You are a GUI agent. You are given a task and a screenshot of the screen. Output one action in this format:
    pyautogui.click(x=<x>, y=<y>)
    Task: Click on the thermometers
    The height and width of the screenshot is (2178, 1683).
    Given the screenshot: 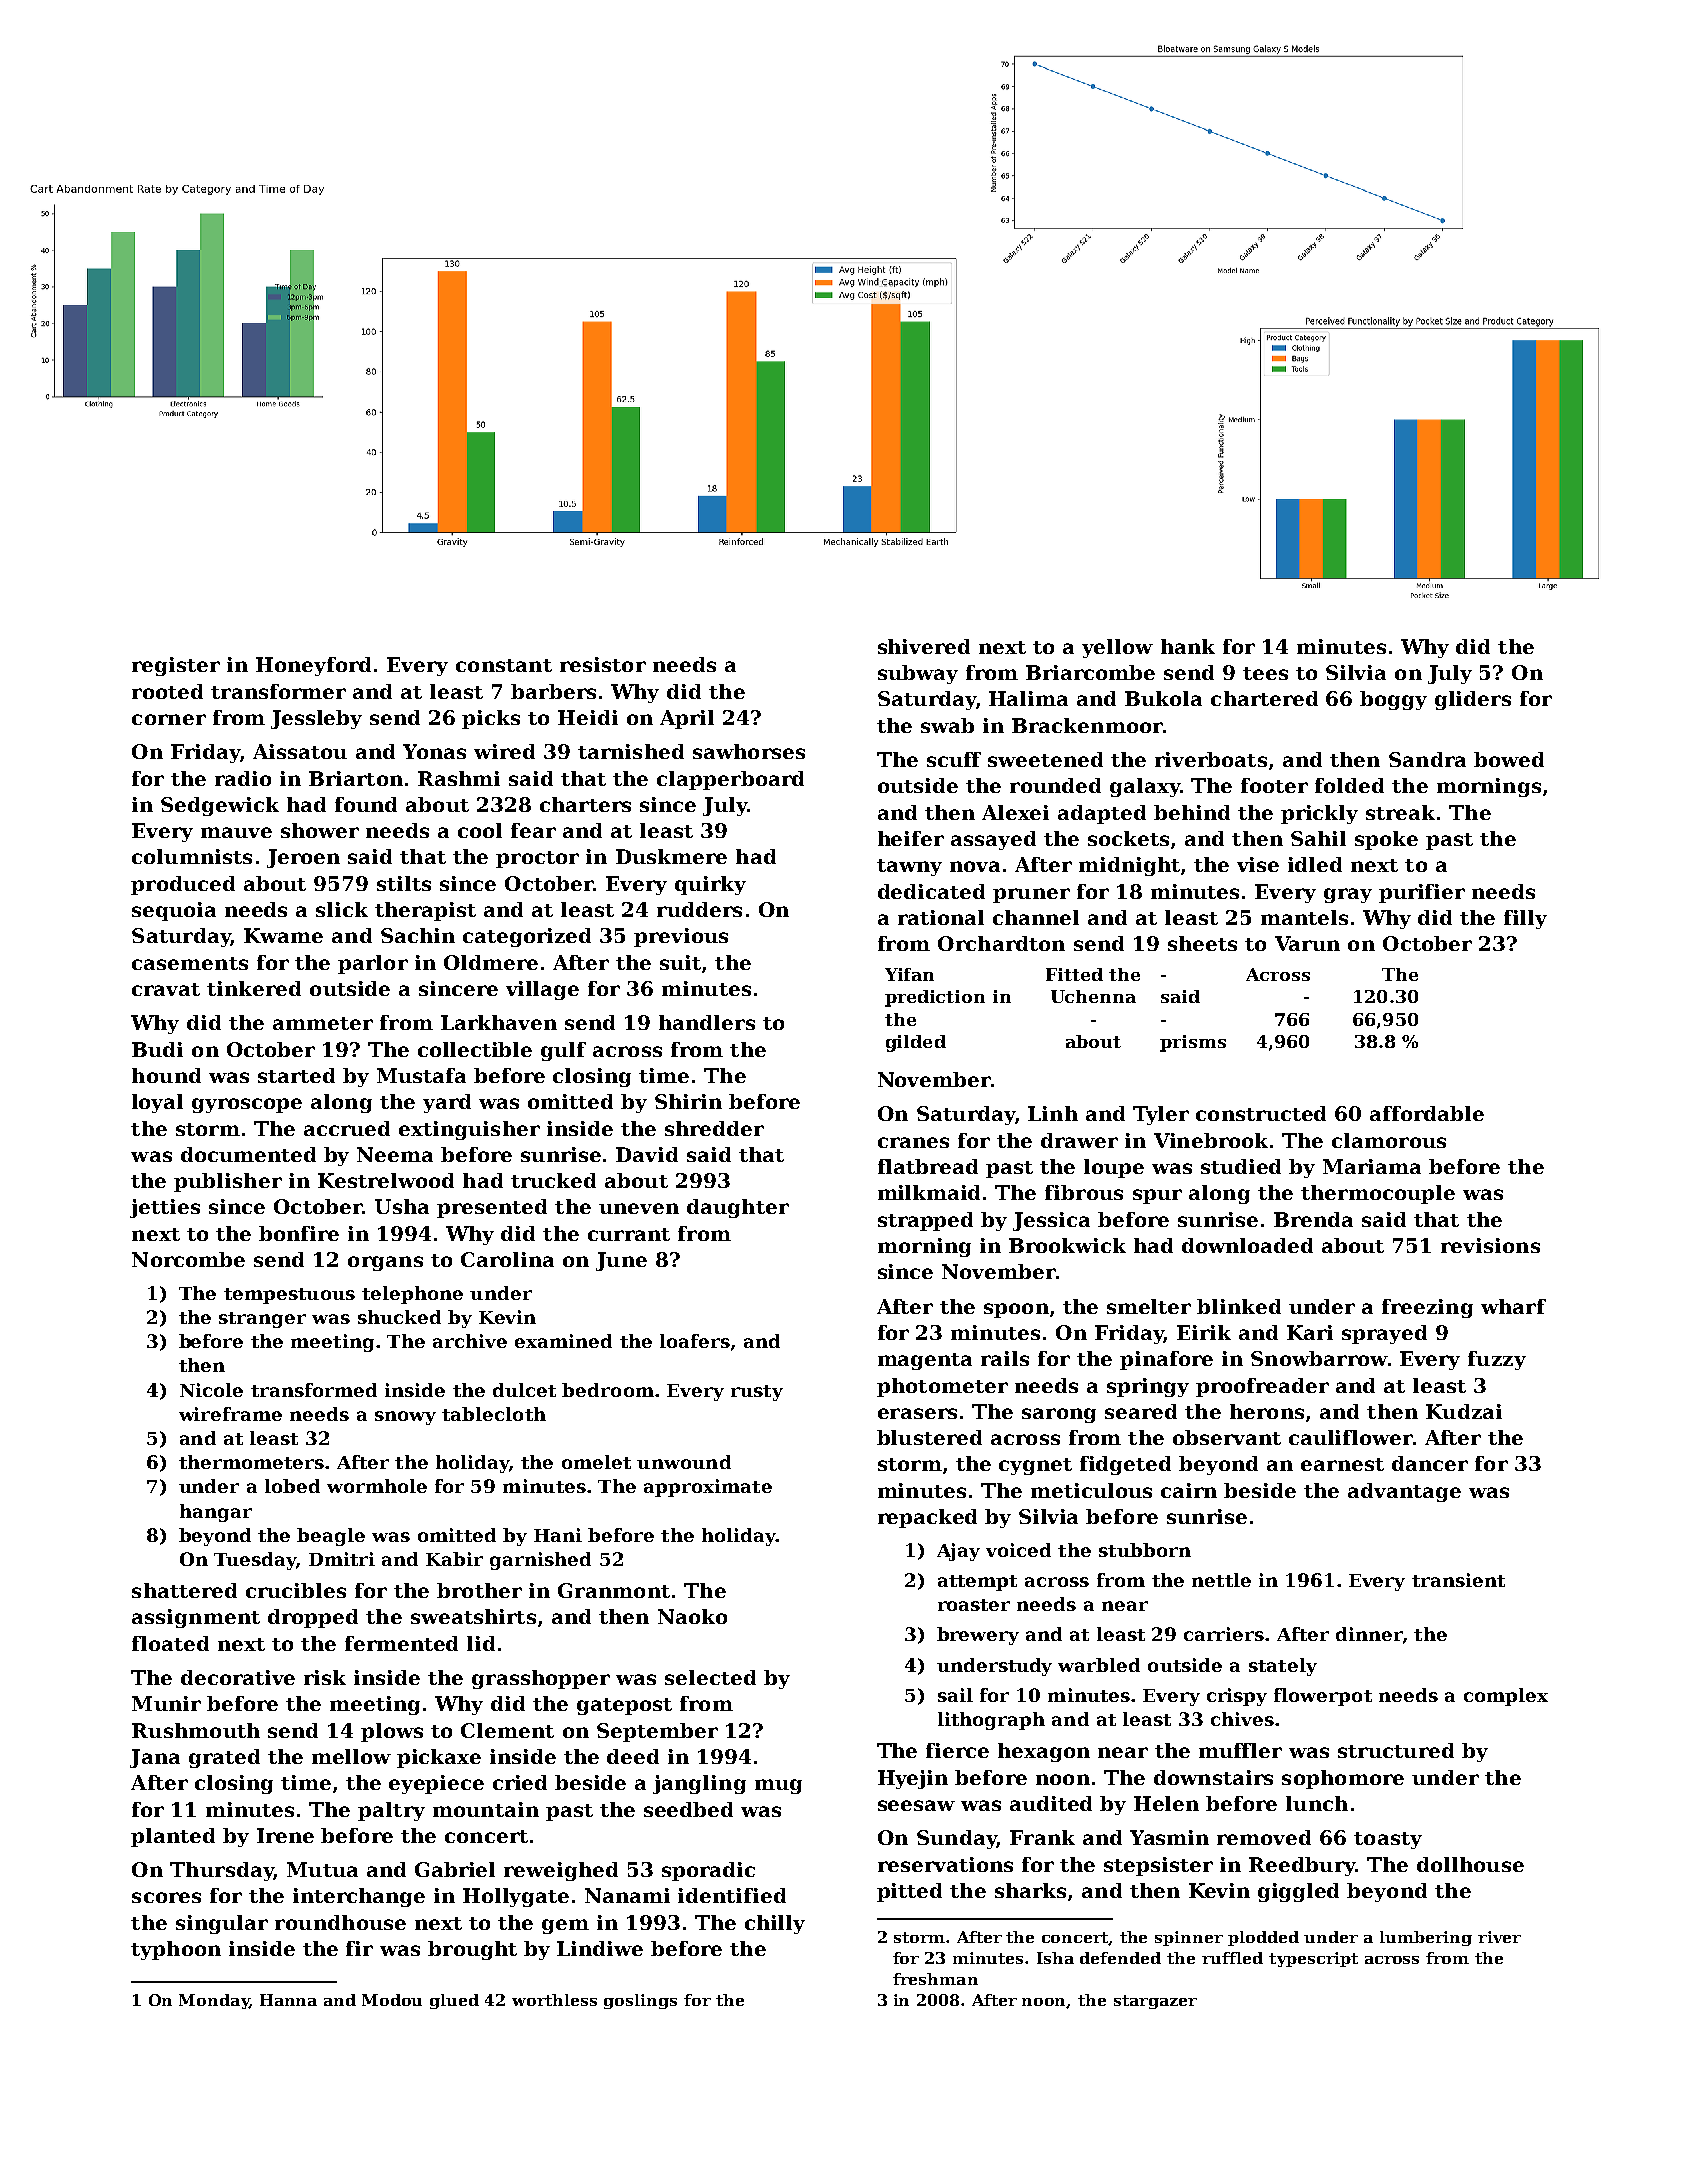 What is the action you would take?
    pyautogui.click(x=251, y=1462)
